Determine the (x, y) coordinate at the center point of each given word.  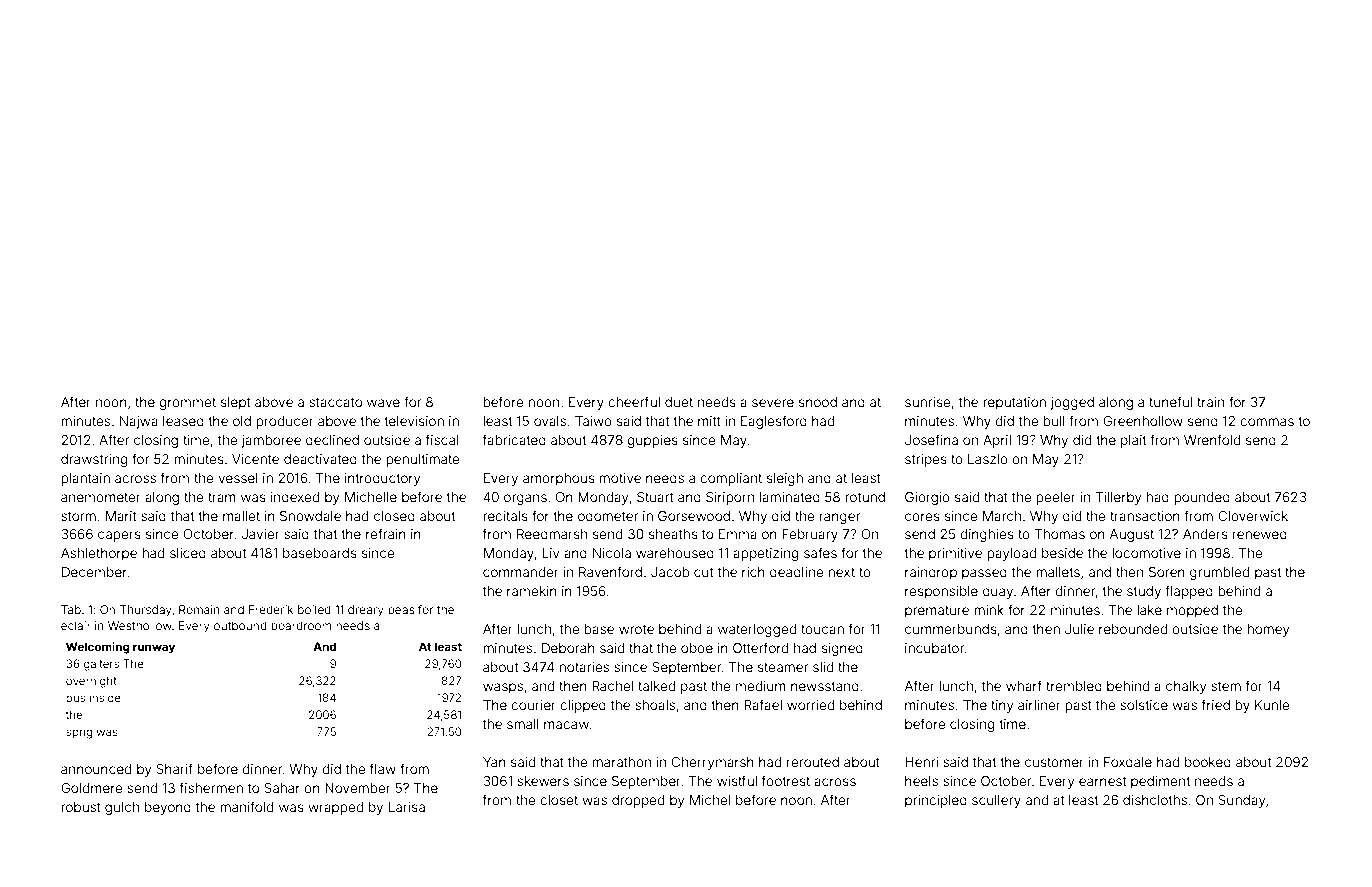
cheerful (634, 401)
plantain (85, 479)
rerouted (813, 762)
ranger (840, 518)
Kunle (1272, 705)
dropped (638, 801)
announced (96, 769)
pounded (1202, 498)
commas (1267, 422)
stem (1226, 686)
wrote (636, 629)
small (523, 724)
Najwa (139, 422)
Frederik (271, 609)
